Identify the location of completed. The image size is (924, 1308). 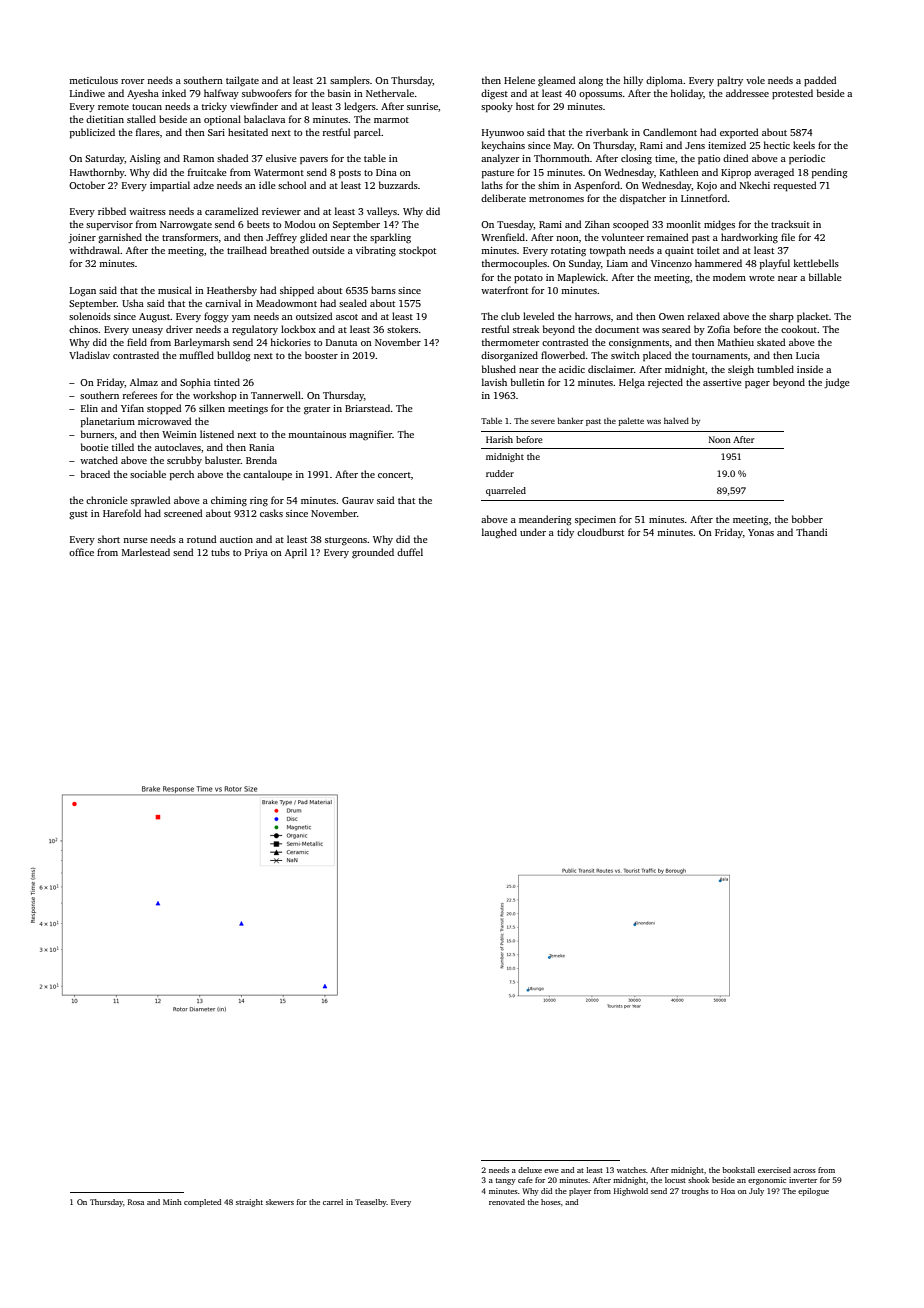
(202, 1203).
